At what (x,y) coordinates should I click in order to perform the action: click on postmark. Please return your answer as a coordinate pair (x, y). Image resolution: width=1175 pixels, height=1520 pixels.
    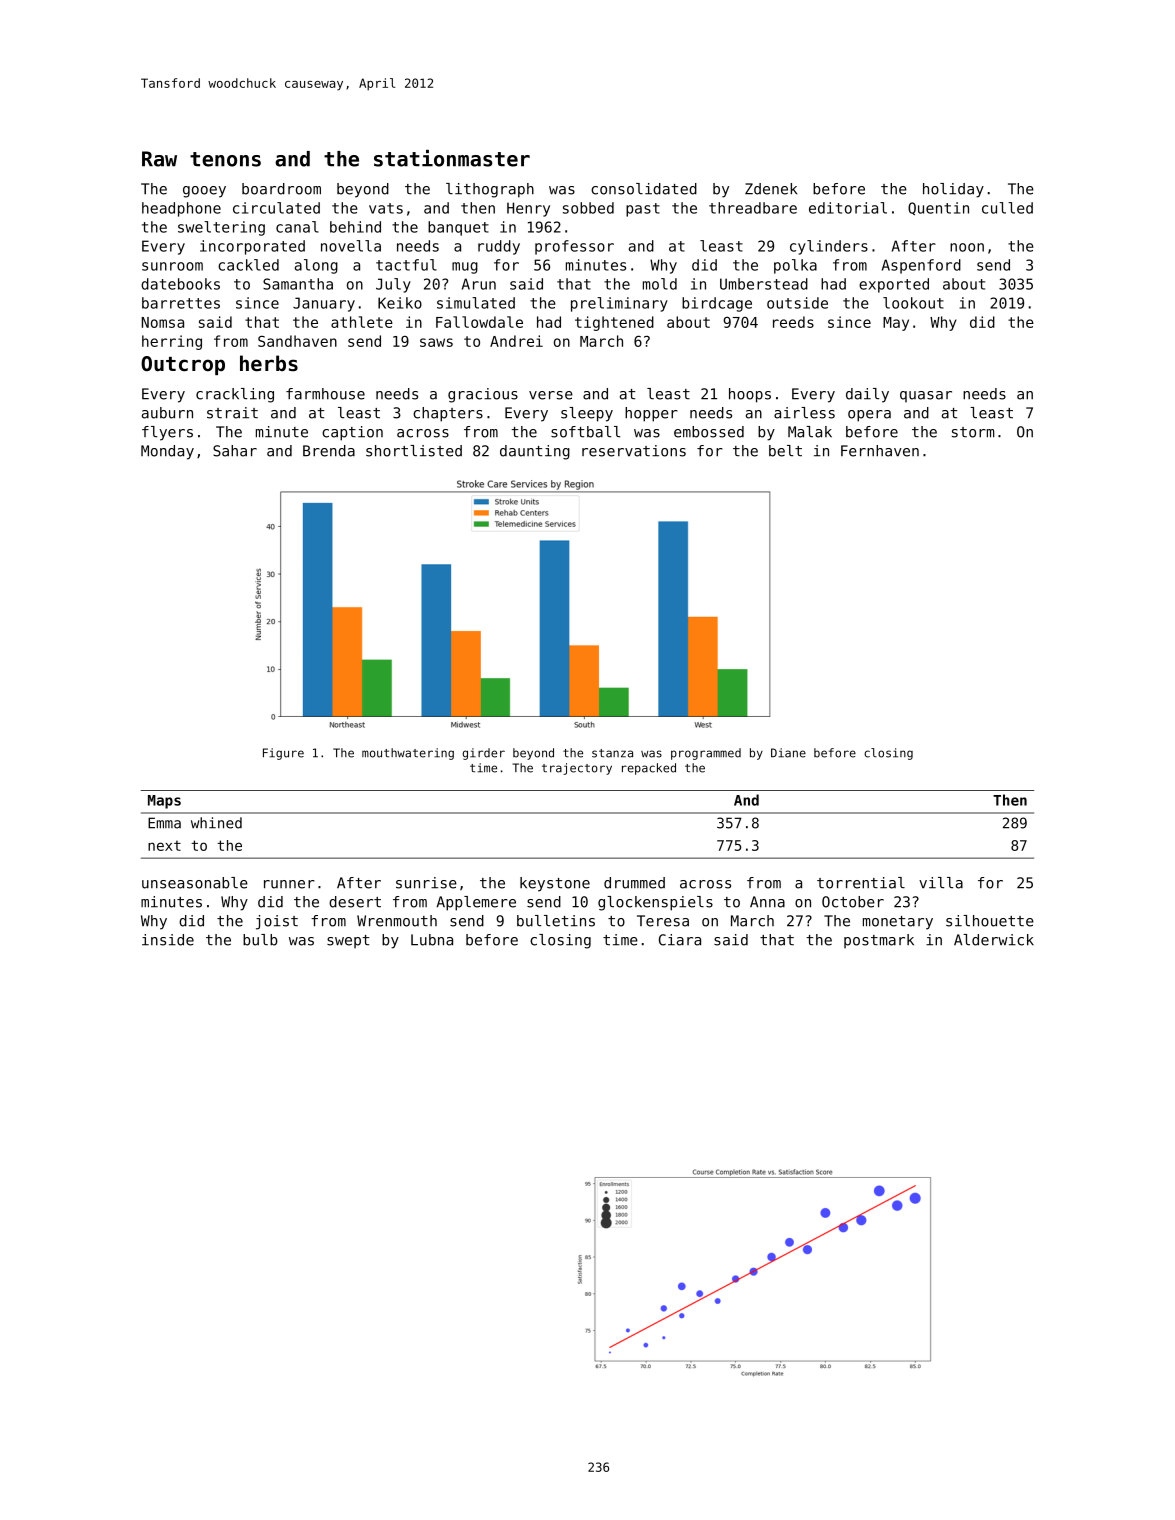
    Looking at the image, I should click on (879, 941).
